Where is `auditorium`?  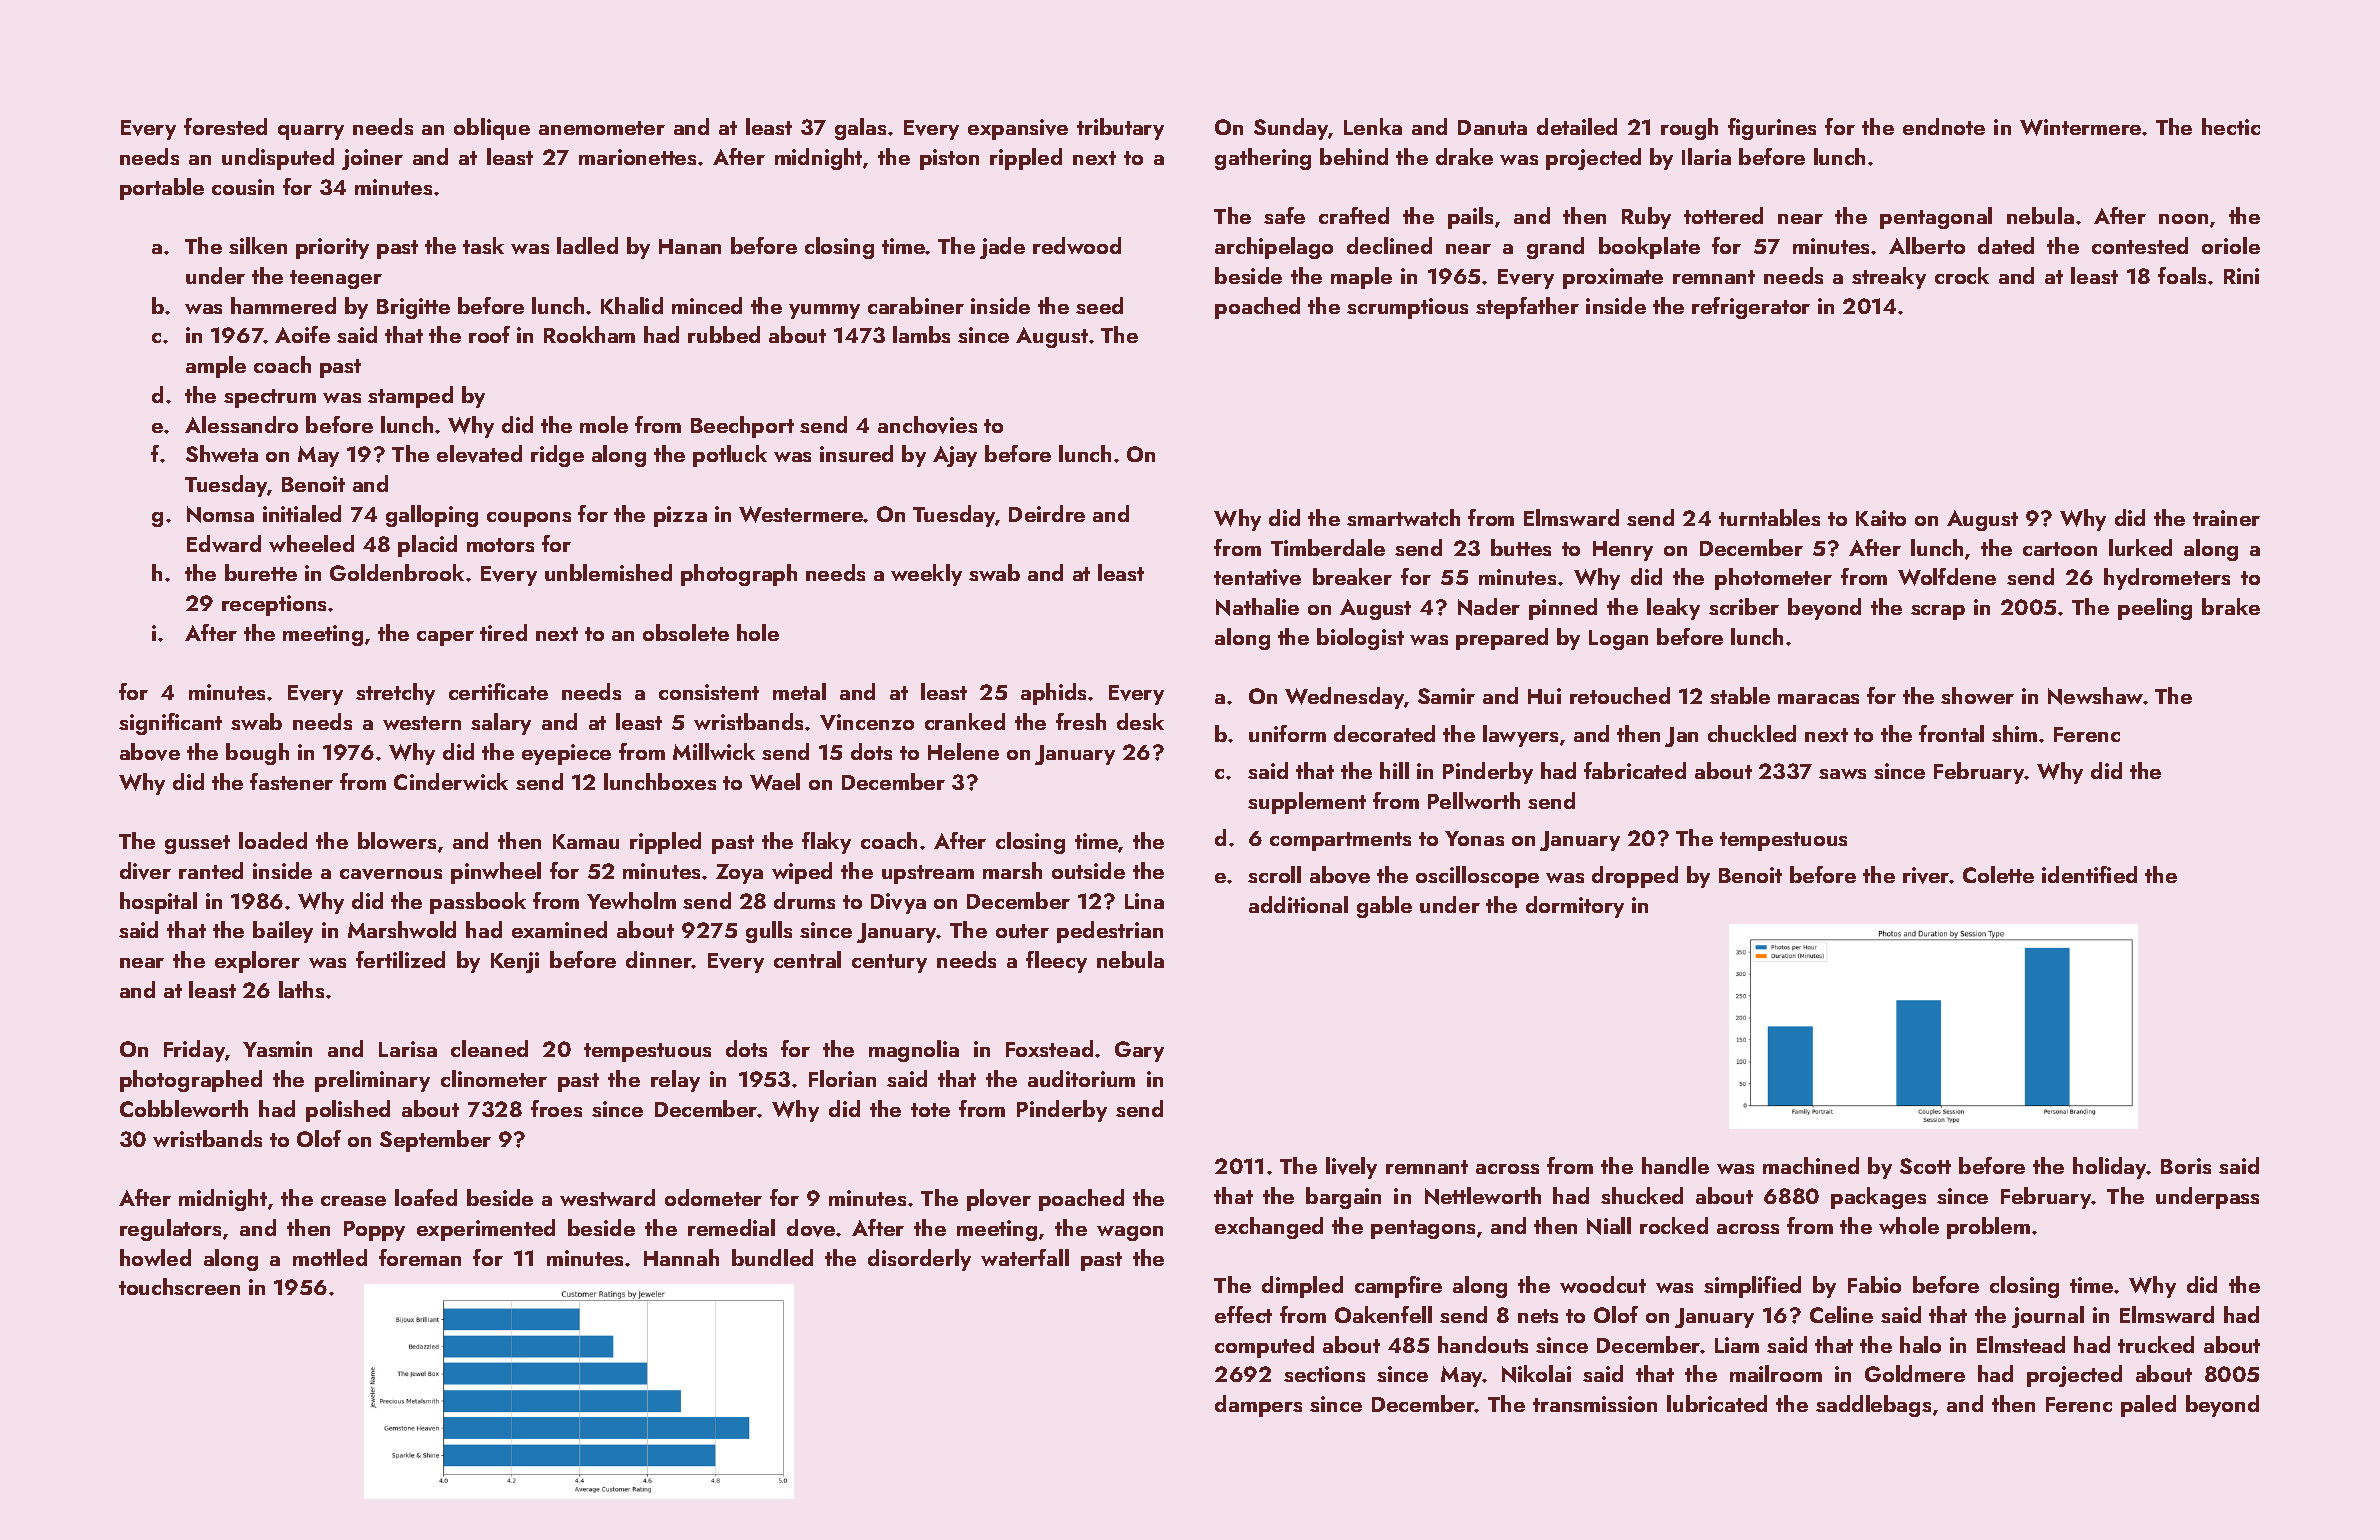
auditorium is located at coordinates (1081, 1078).
